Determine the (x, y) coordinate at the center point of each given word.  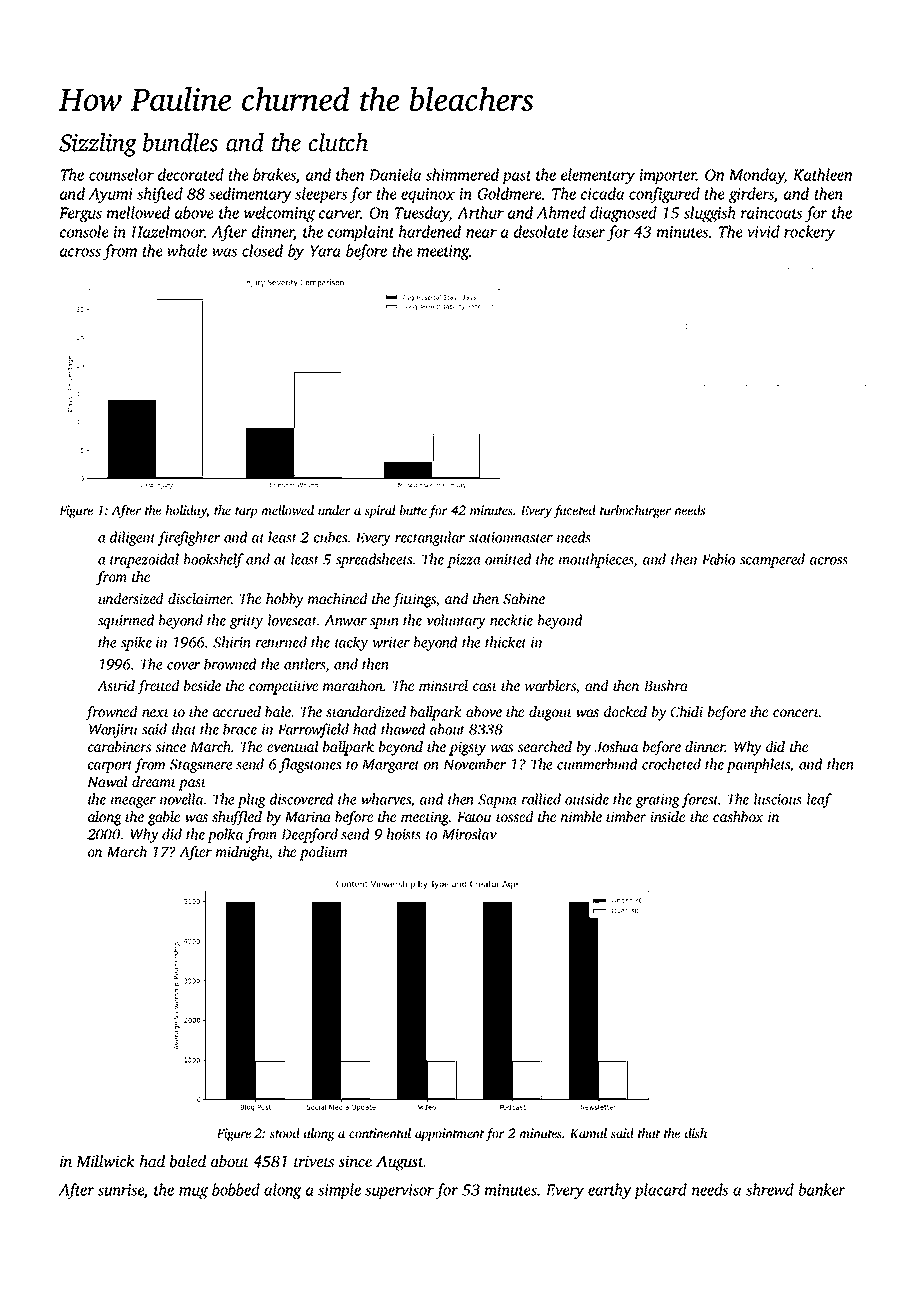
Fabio (718, 559)
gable (164, 818)
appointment (450, 1134)
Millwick (106, 1161)
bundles (180, 142)
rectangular (430, 538)
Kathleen (823, 174)
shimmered (462, 174)
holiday (186, 511)
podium (323, 853)
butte (413, 510)
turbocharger (635, 511)
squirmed (126, 621)
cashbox (738, 816)
